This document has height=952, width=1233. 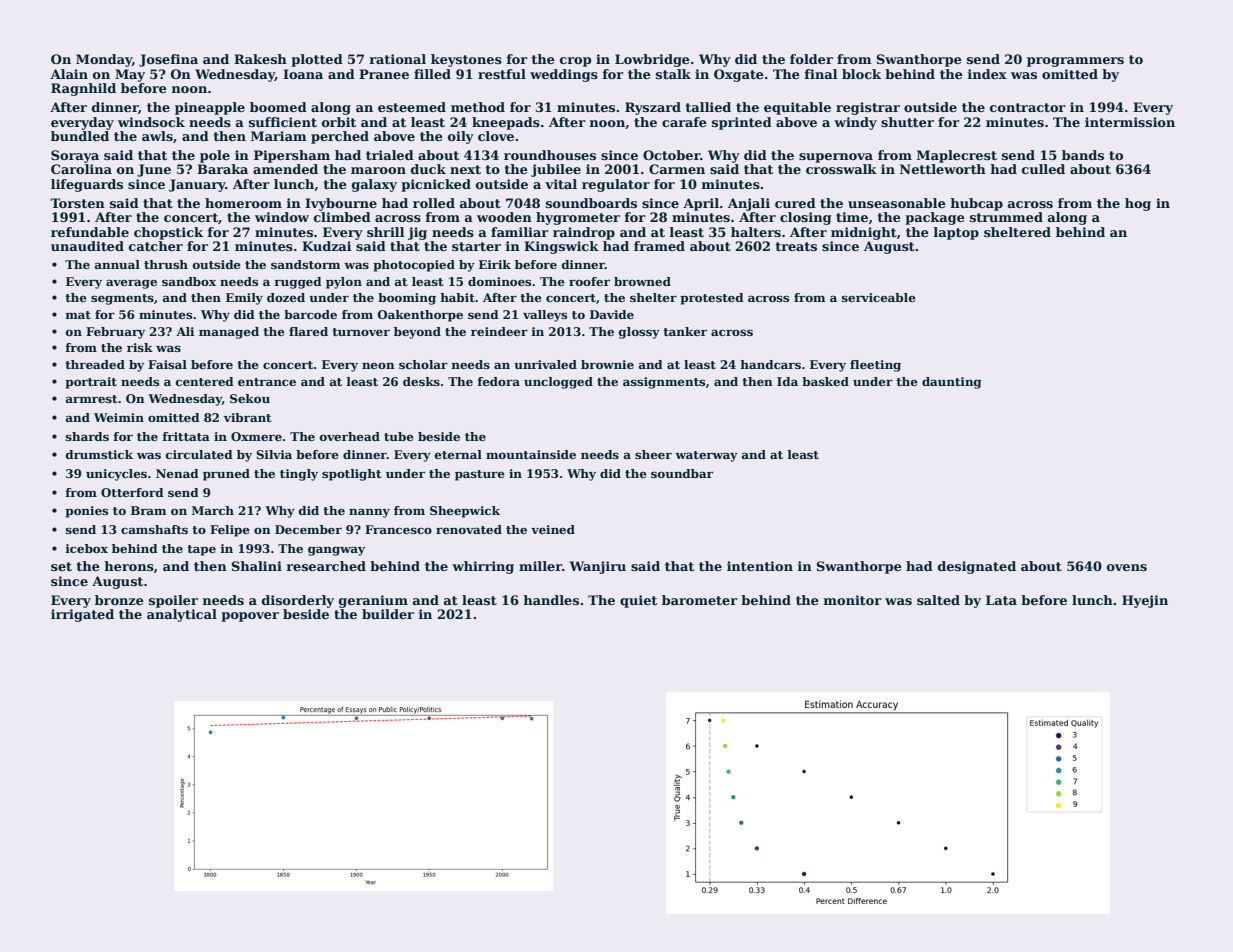 What do you see at coordinates (285, 169) in the document?
I see `amended` at bounding box center [285, 169].
